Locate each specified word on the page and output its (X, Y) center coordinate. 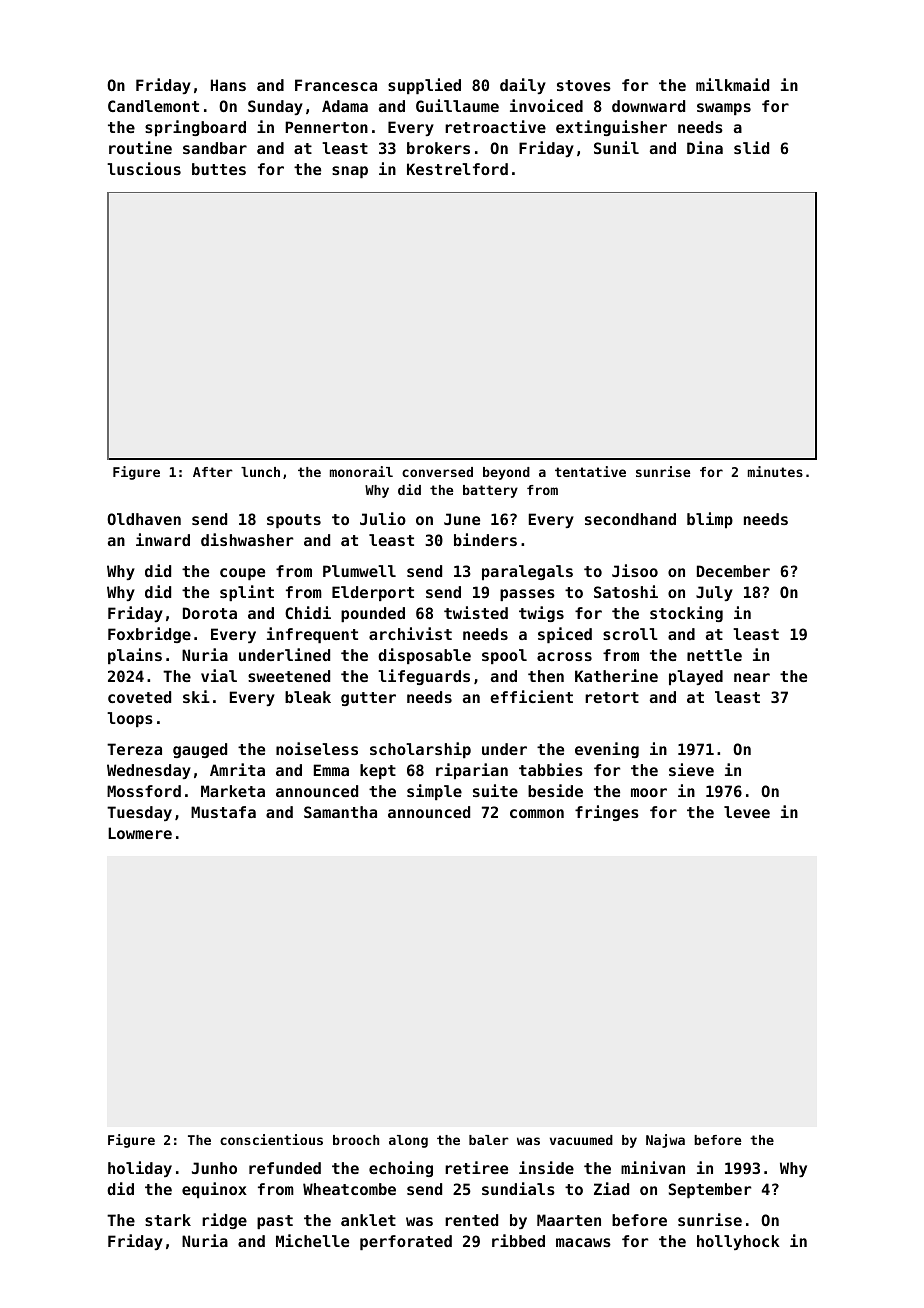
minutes (775, 471)
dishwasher (247, 539)
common (537, 813)
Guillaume (457, 105)
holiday (140, 1169)
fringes (607, 813)
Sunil (616, 147)
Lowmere (140, 833)
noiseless (317, 748)
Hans (228, 85)
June (462, 519)
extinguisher (611, 128)
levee (747, 812)
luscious (144, 168)
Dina (705, 147)
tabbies (551, 769)
